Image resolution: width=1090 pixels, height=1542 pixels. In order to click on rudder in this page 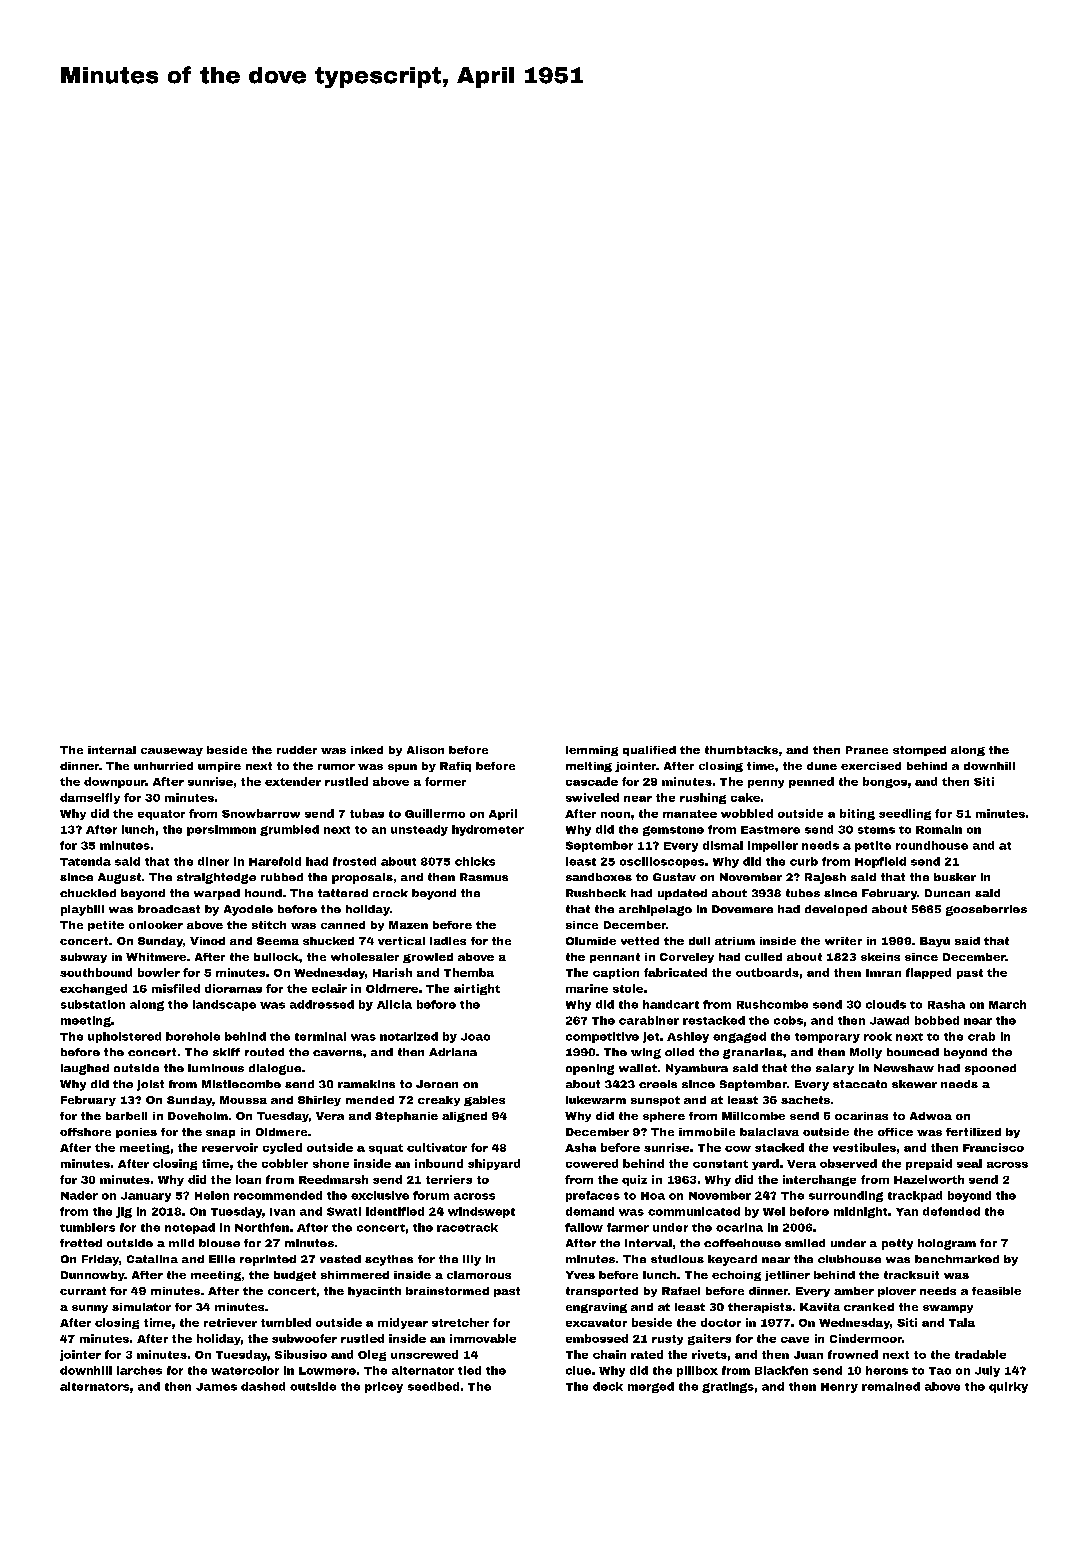, I will do `click(297, 750)`.
